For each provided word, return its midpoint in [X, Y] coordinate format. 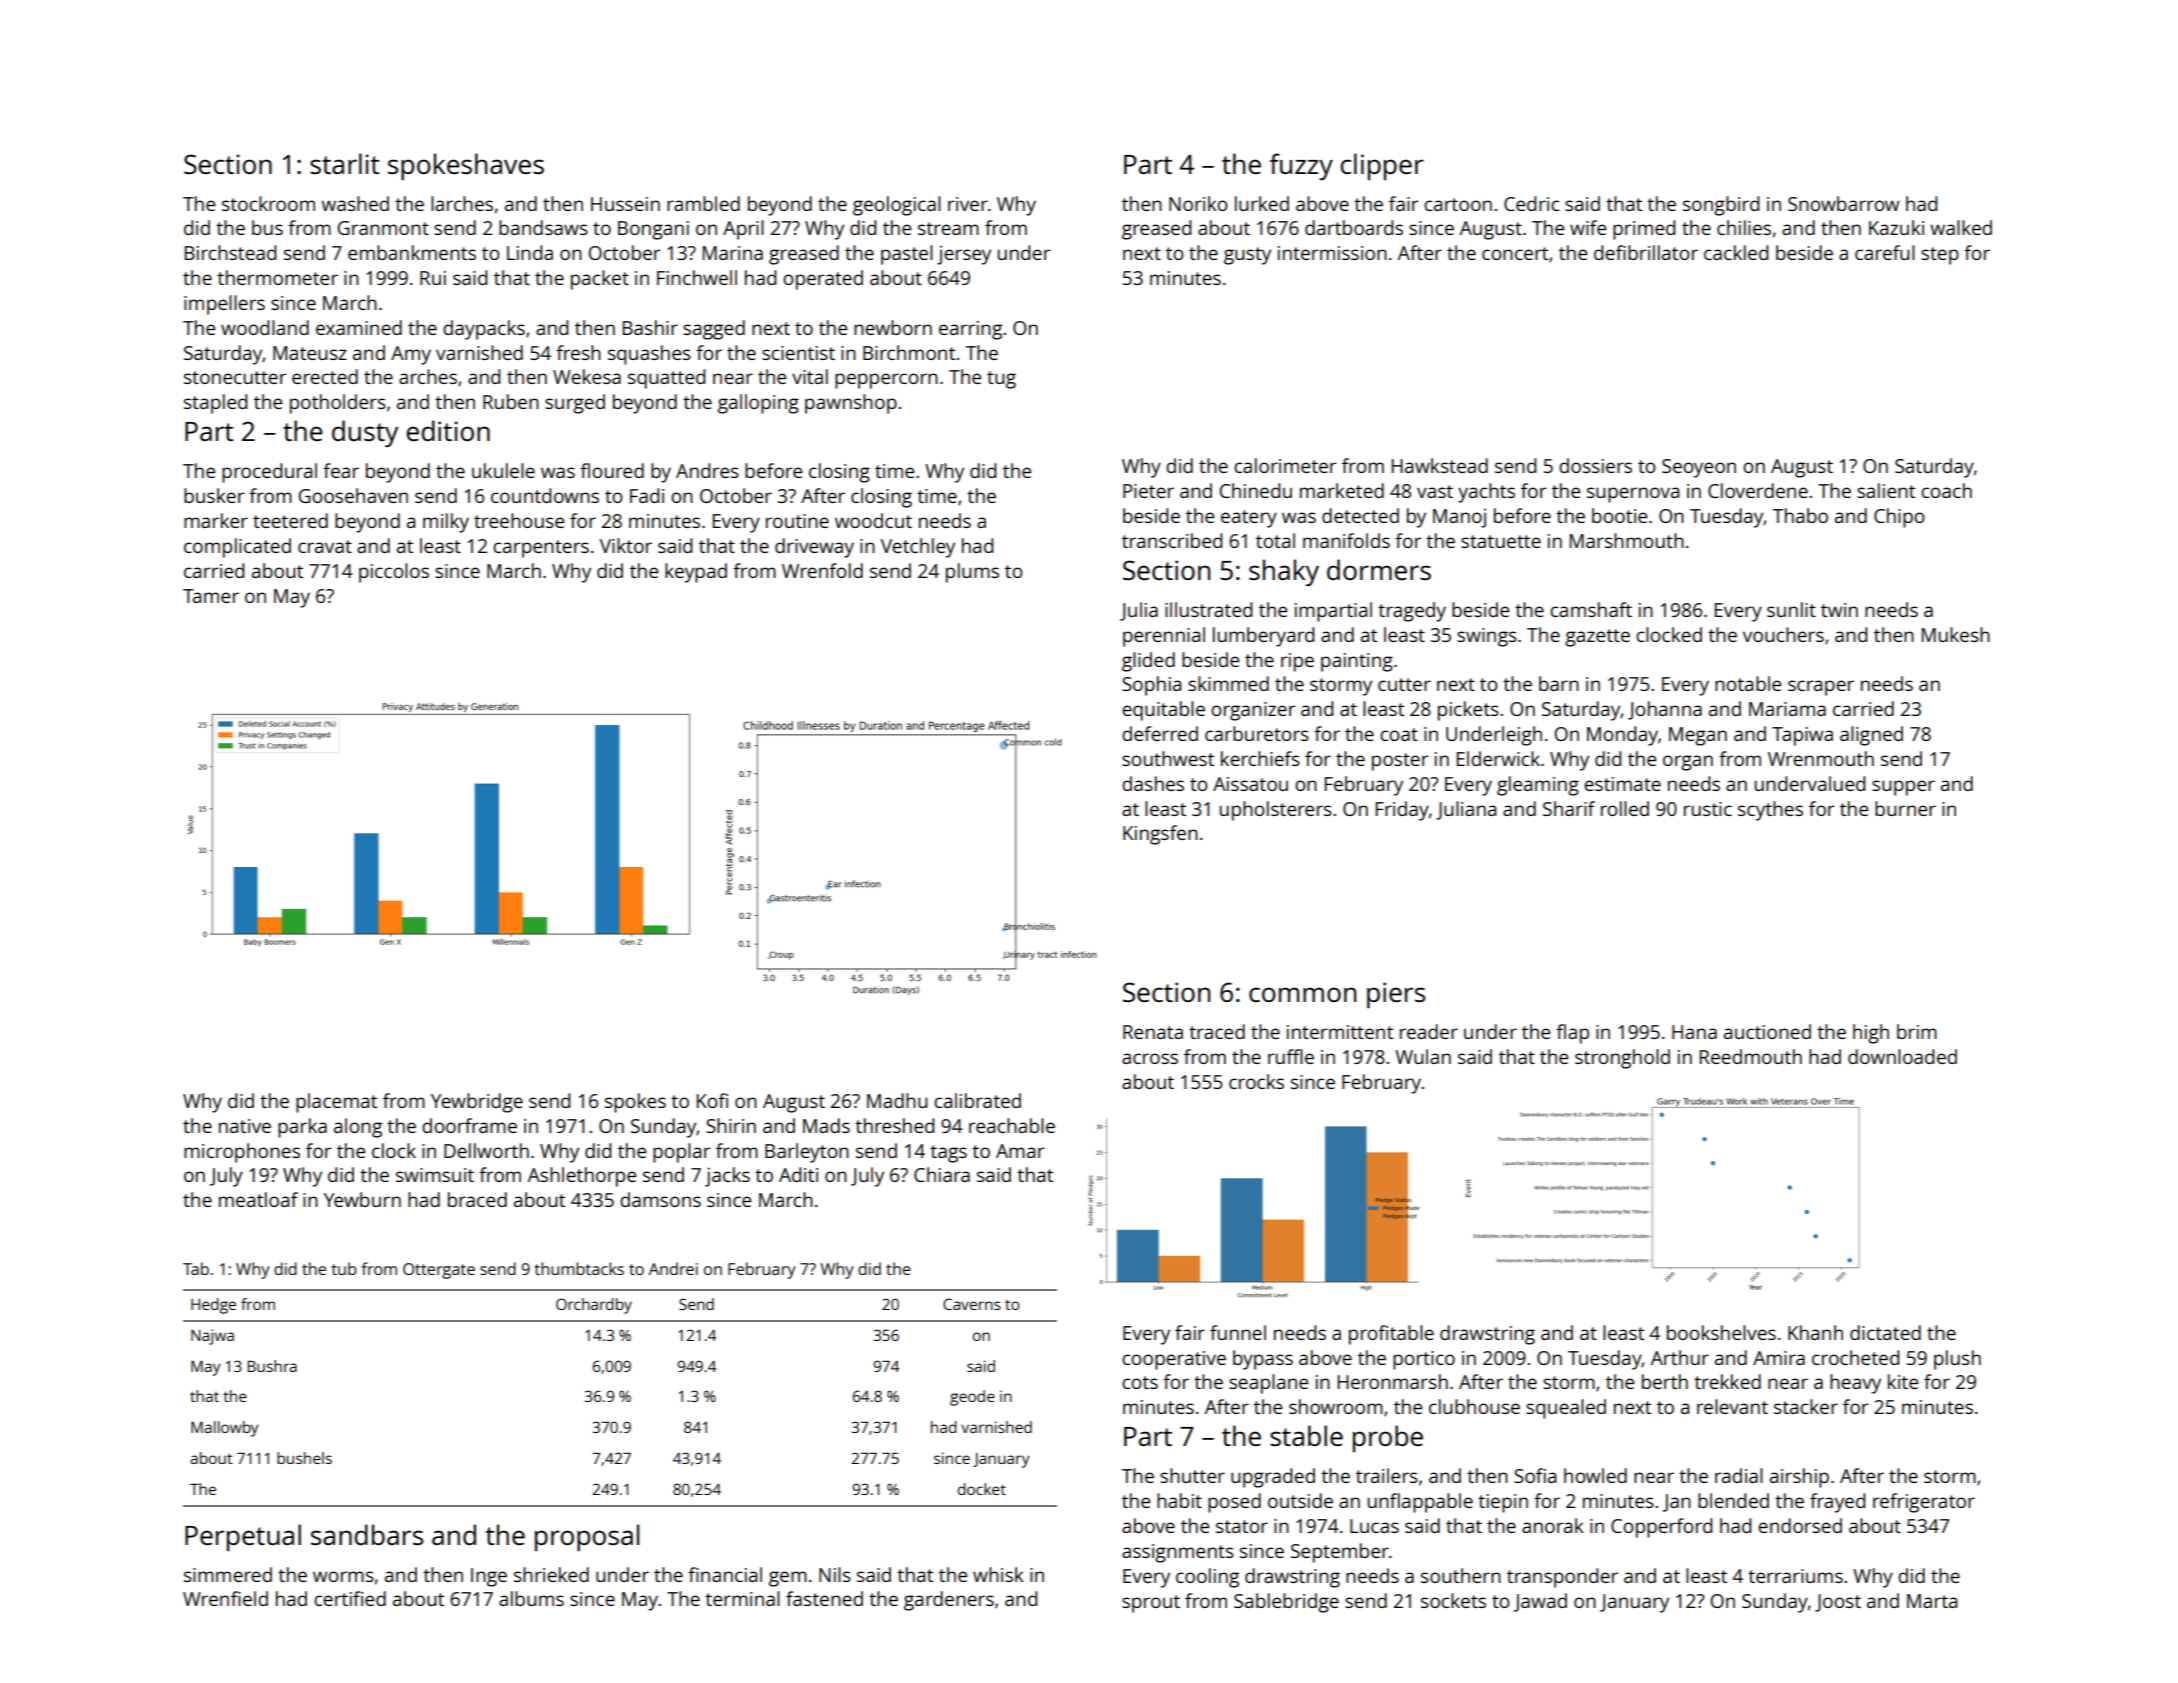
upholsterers [1276, 811]
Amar [1020, 1151]
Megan [1698, 736]
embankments [412, 252]
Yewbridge [477, 1103]
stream [948, 228]
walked [1961, 227]
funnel [1238, 1332]
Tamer [211, 596]
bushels [304, 1458]
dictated [1885, 1332]
